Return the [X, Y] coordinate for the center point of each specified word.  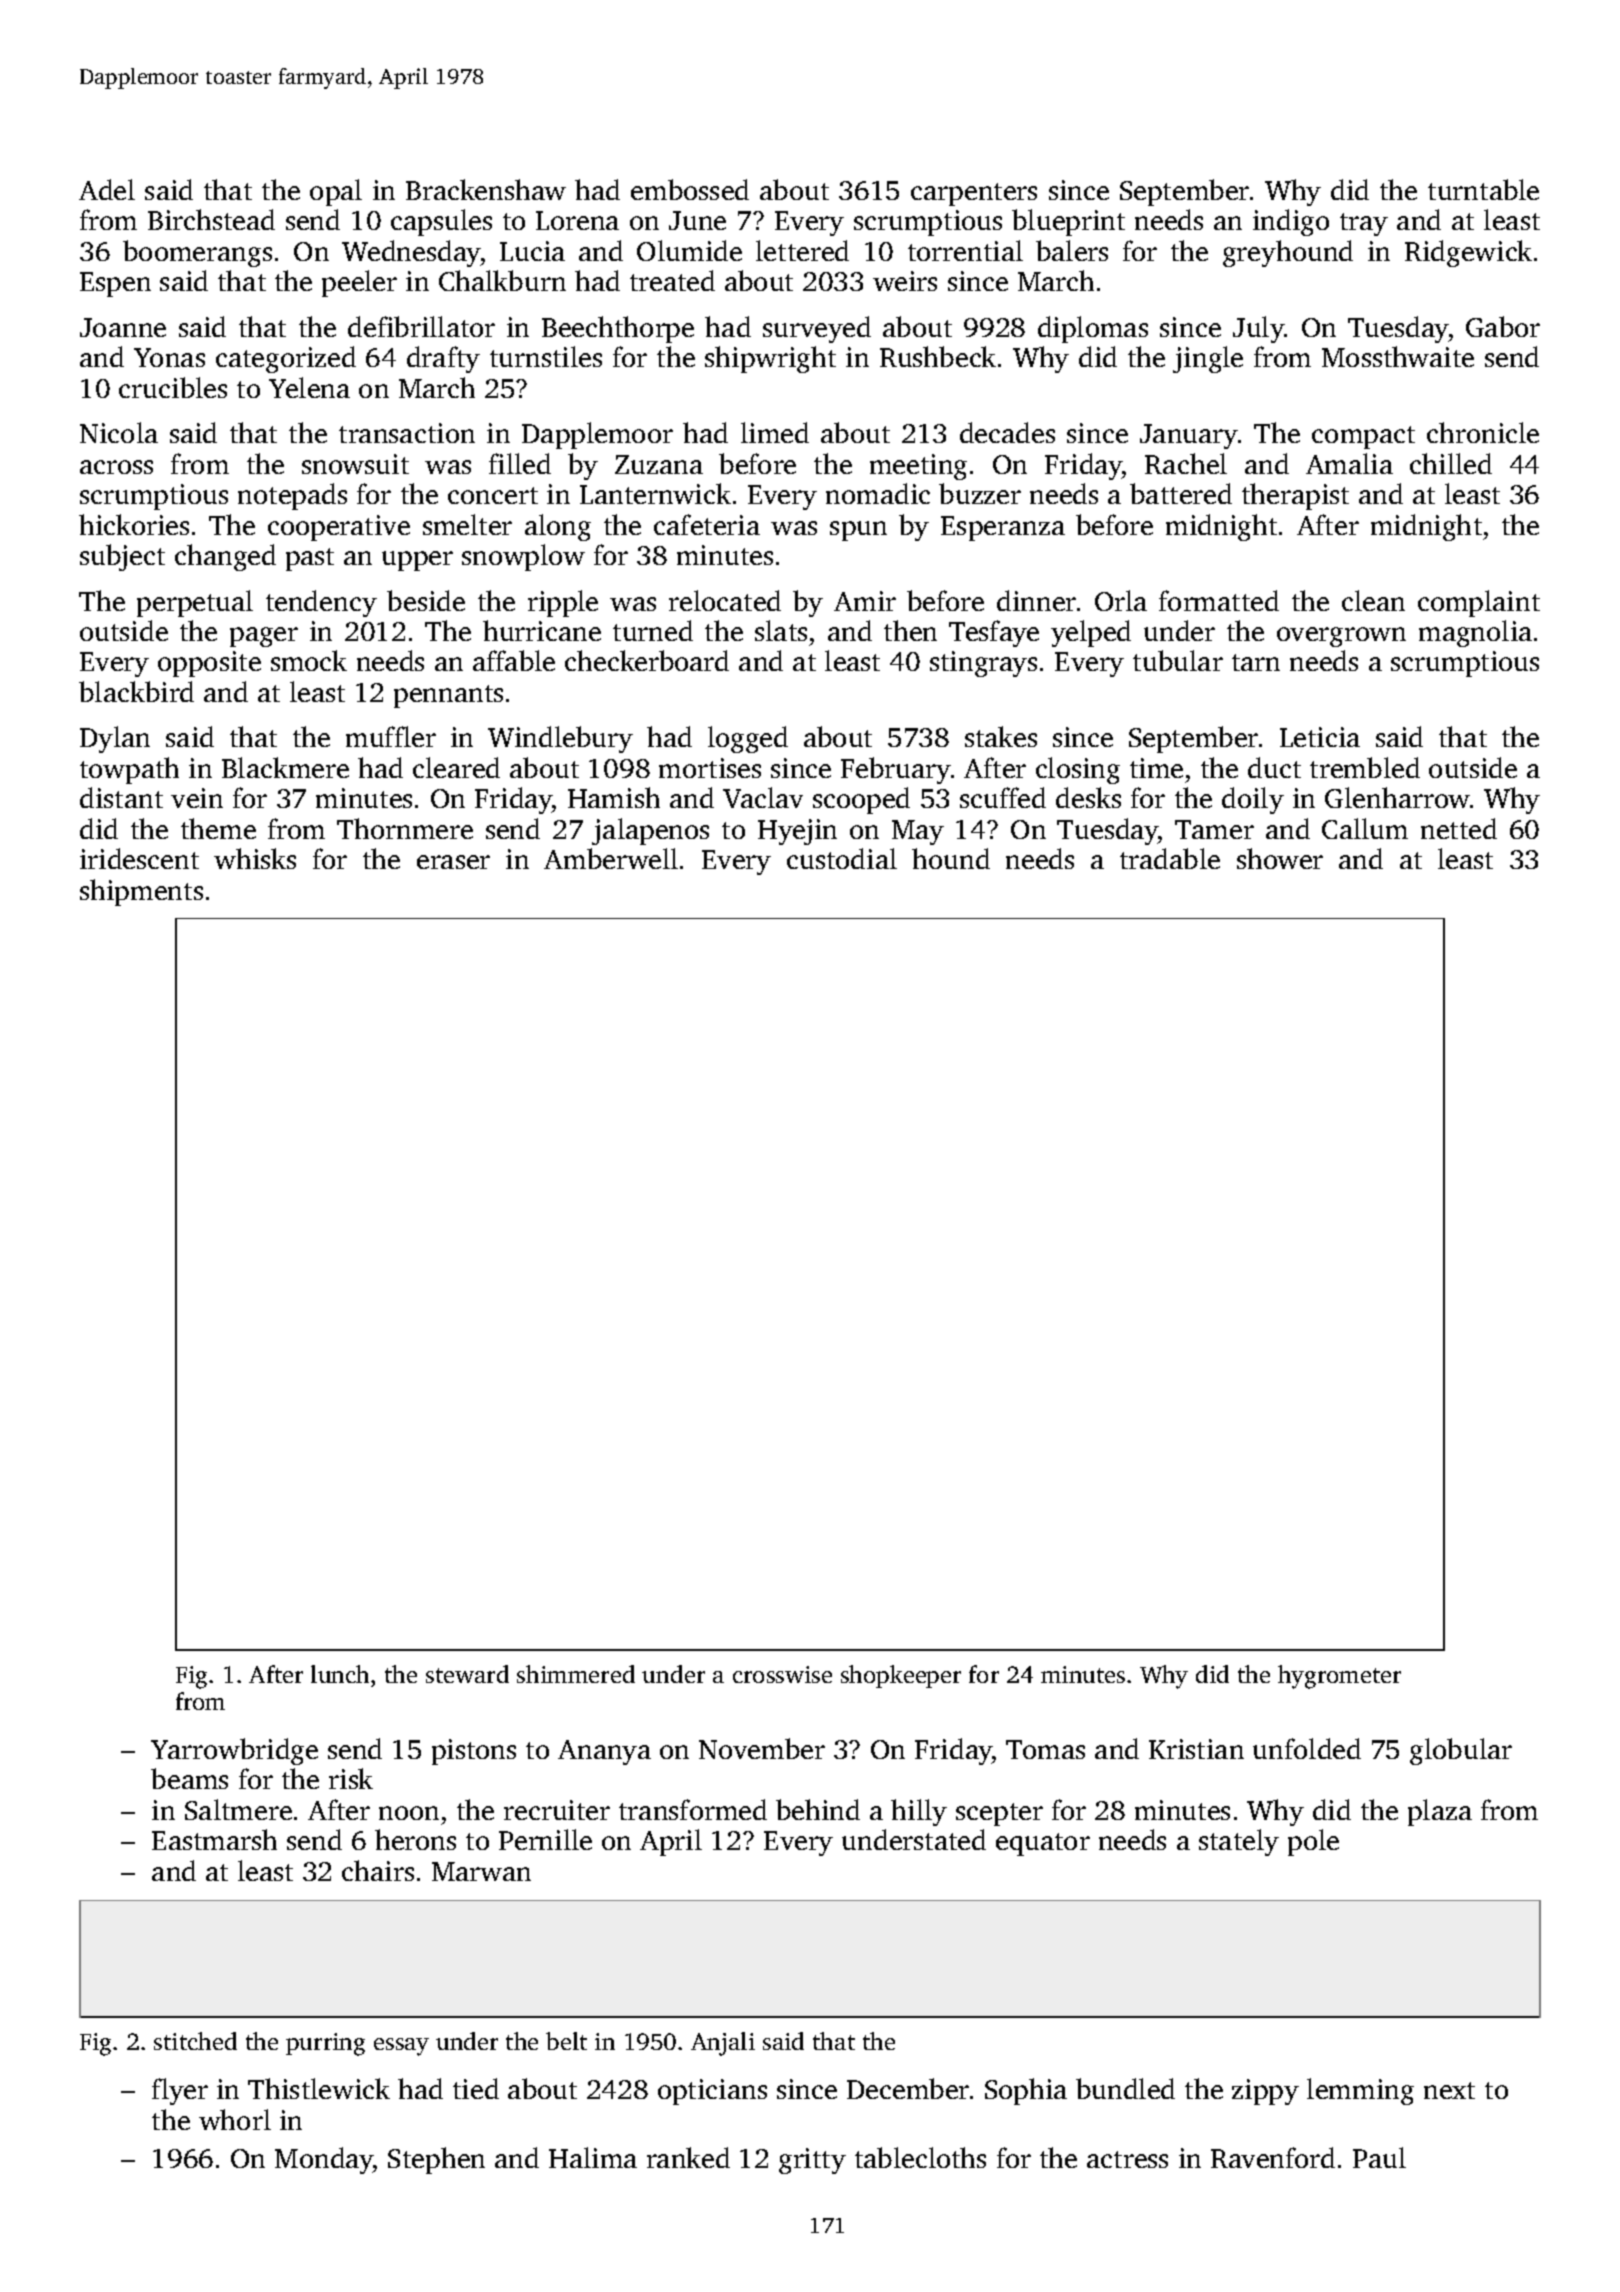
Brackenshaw [486, 189]
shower [1280, 858]
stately [1239, 1842]
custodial [842, 858]
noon [409, 1813]
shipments [141, 892]
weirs [905, 281]
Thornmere [405, 828]
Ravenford [1273, 2157]
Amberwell [611, 858]
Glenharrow [1397, 797]
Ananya [604, 1752]
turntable [1483, 189]
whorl [235, 2119]
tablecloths [920, 2157]
